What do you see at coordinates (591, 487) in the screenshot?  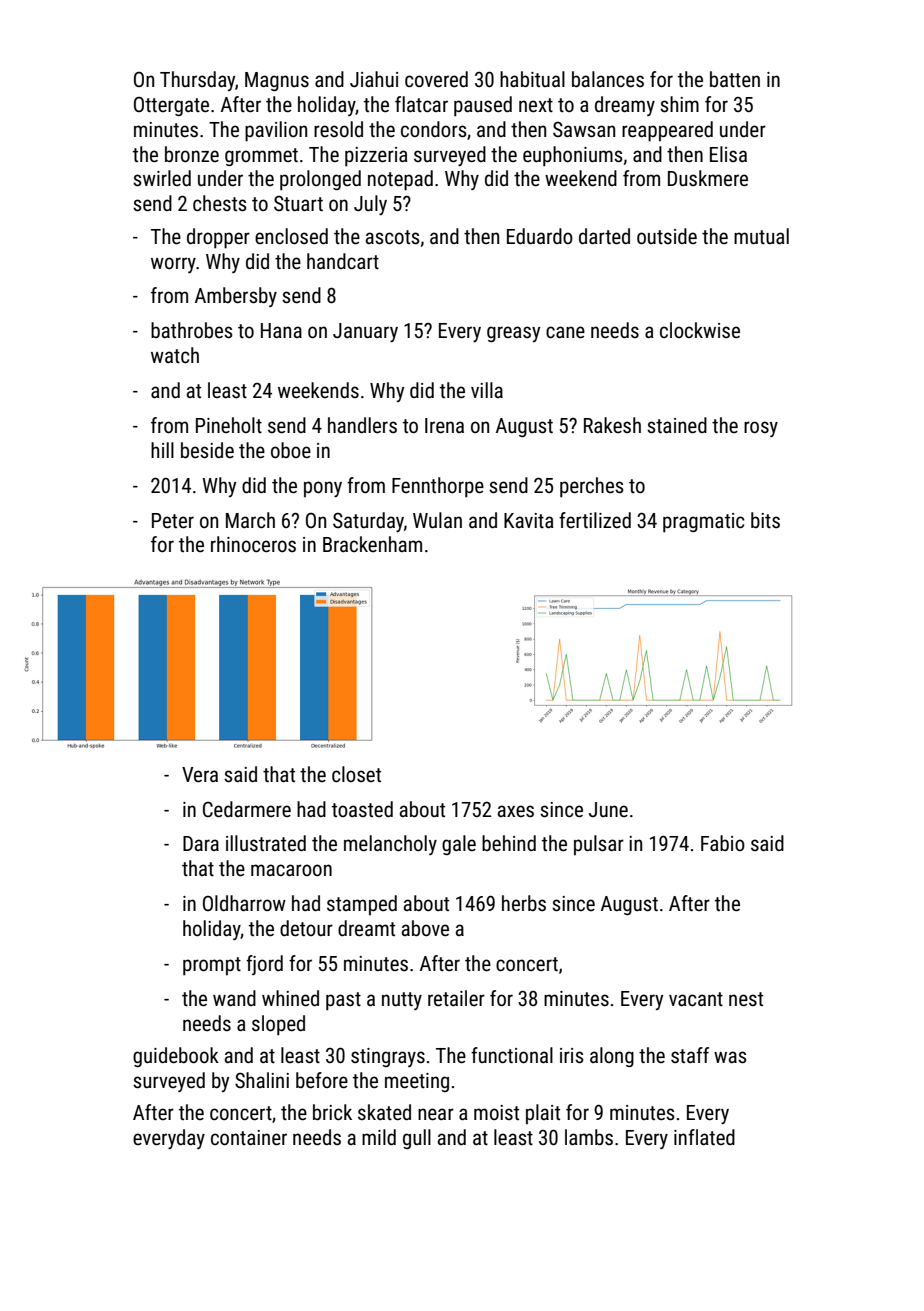 I see `perches` at bounding box center [591, 487].
